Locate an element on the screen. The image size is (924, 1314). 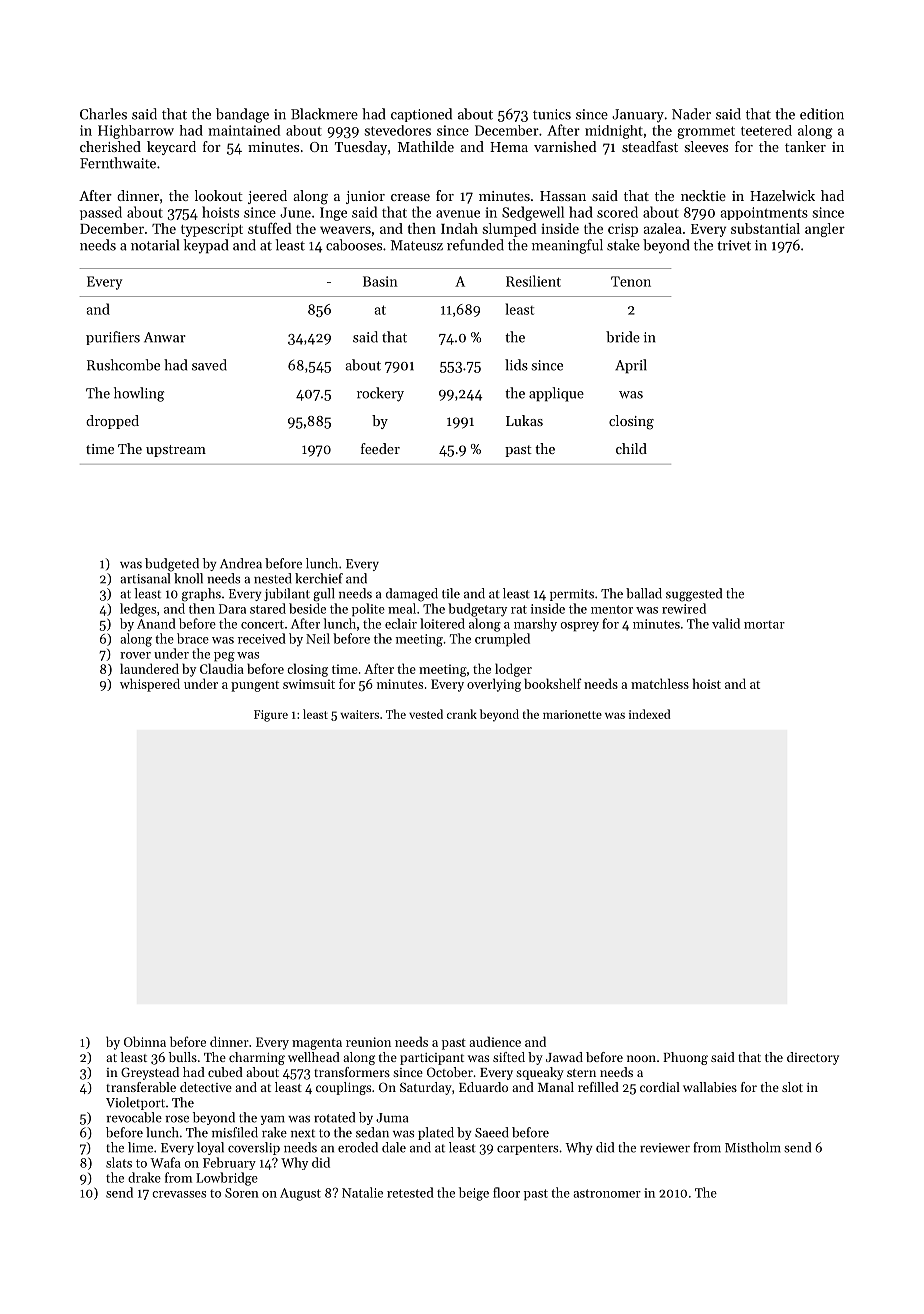
child is located at coordinates (631, 448).
